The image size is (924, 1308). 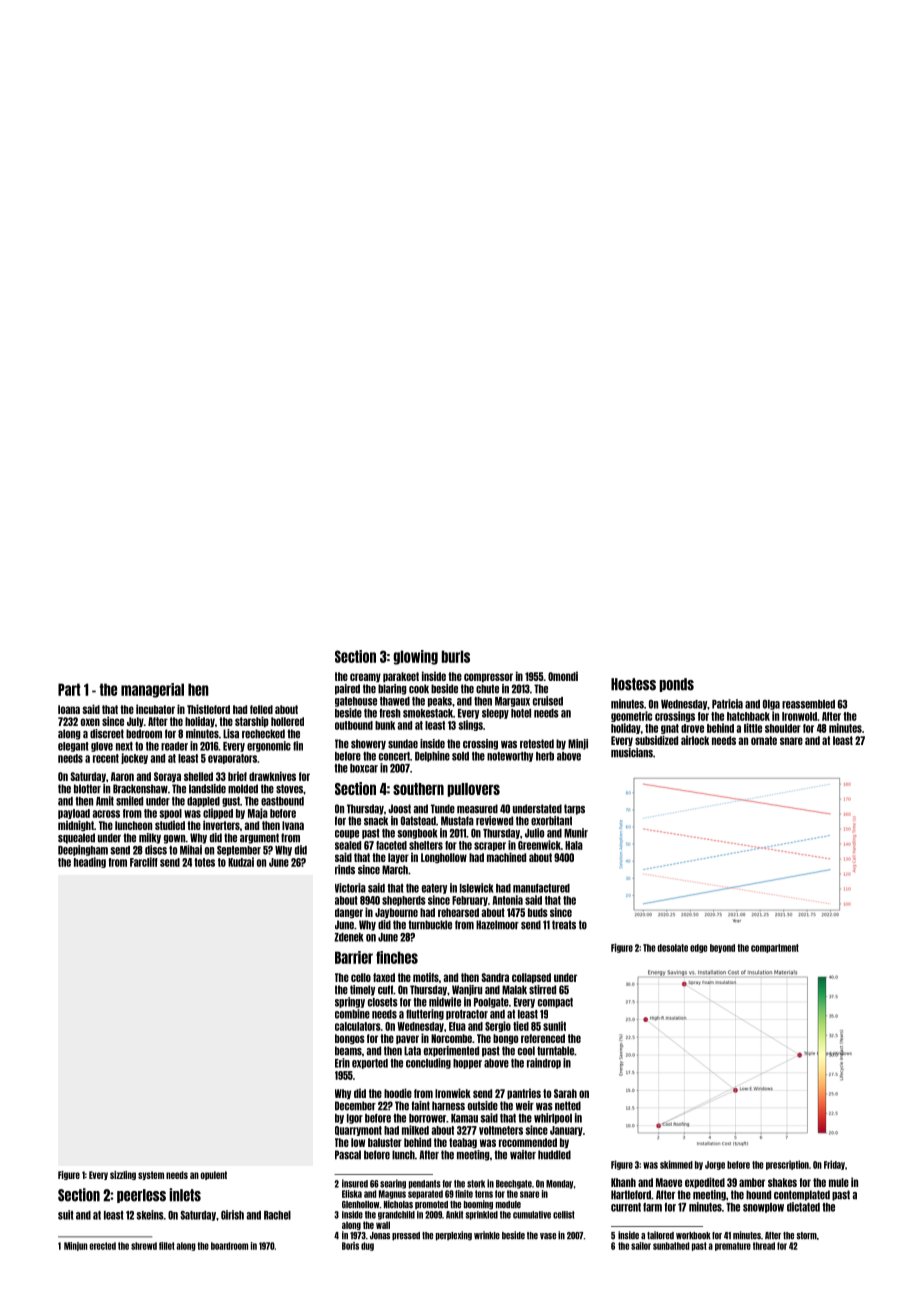 What do you see at coordinates (641, 1246) in the page?
I see `sailor` at bounding box center [641, 1246].
